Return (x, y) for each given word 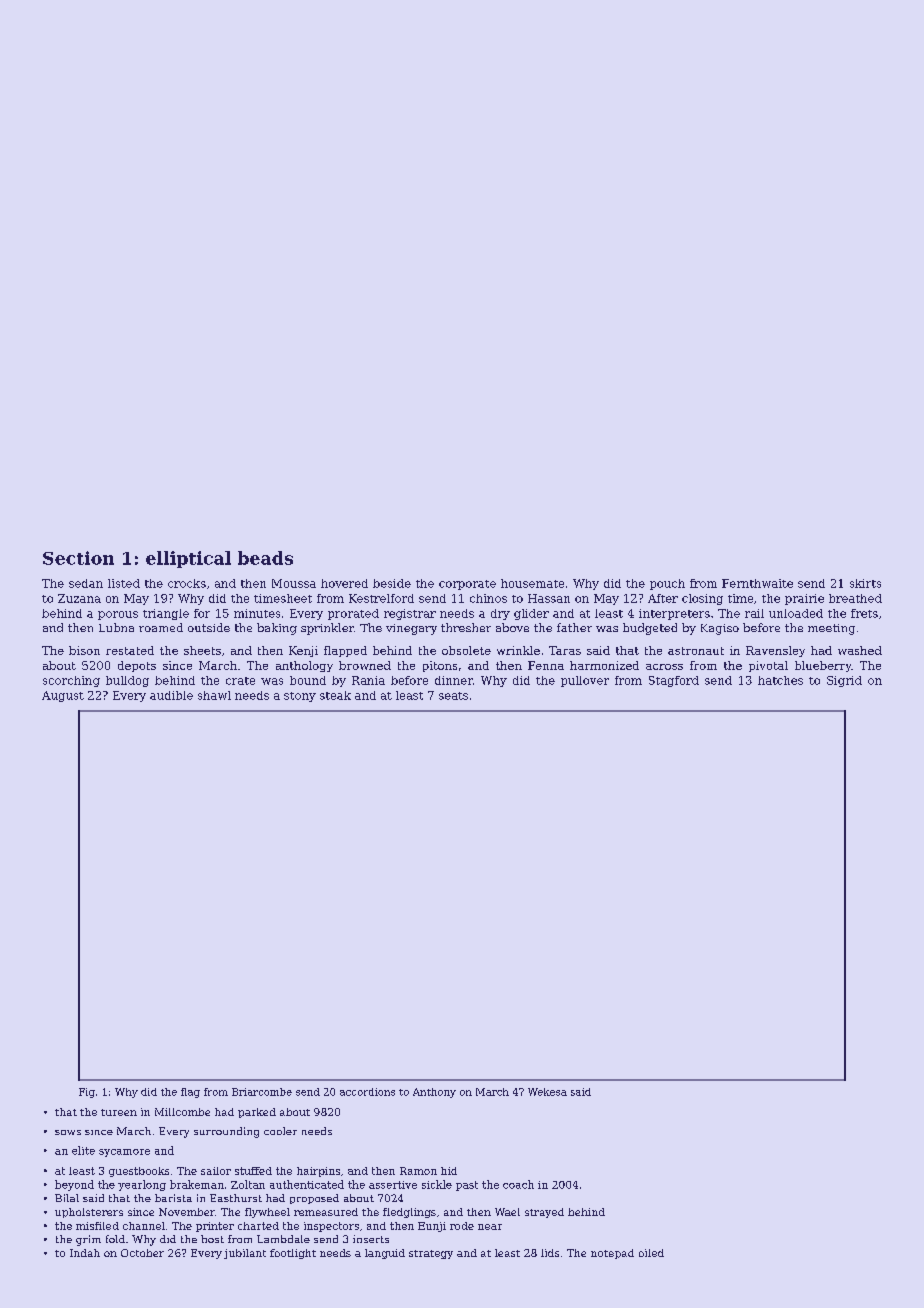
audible (171, 695)
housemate (532, 583)
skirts (865, 583)
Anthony (434, 1093)
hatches (780, 680)
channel (144, 1226)
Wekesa (547, 1092)
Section (78, 558)
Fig (87, 1093)
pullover (585, 681)
